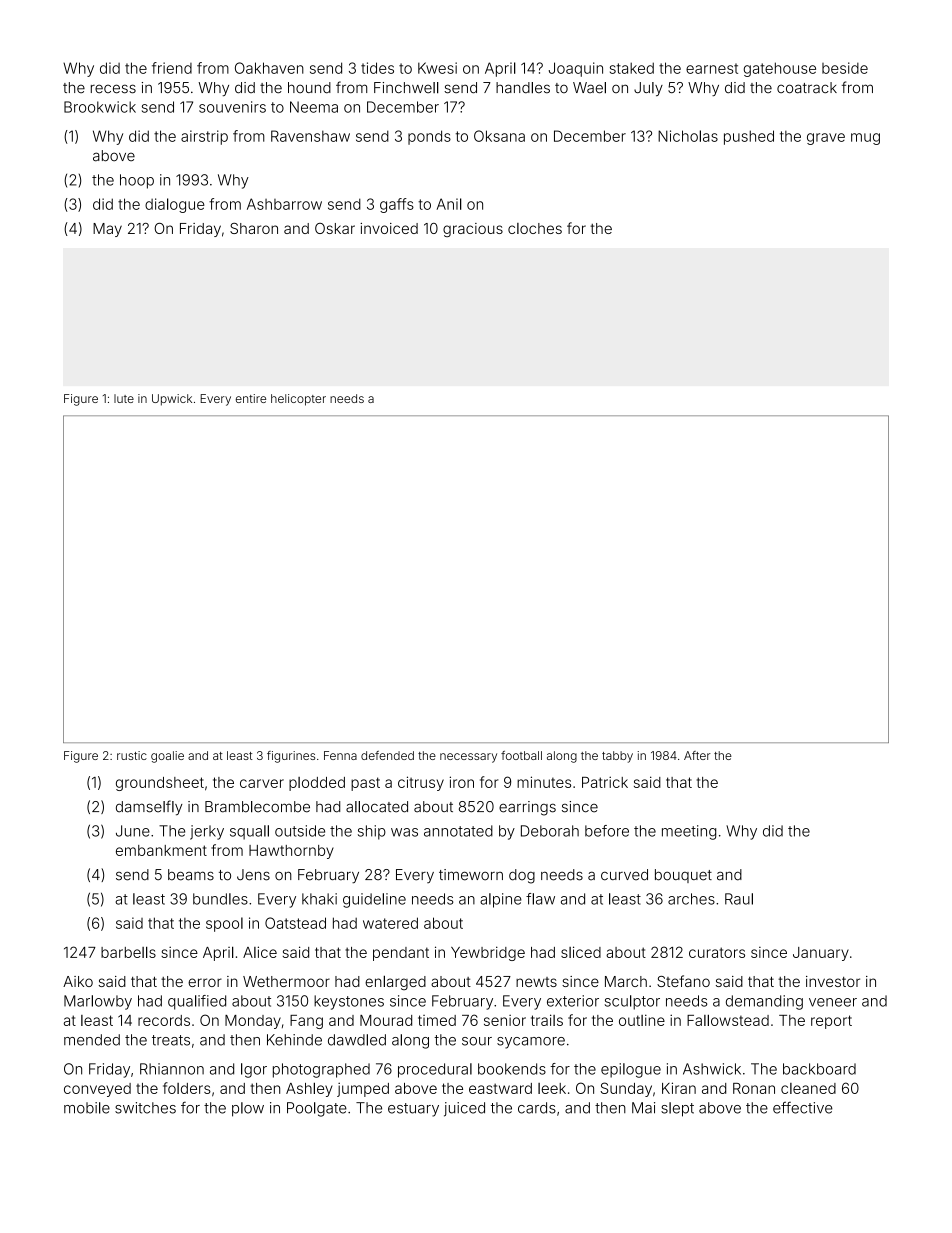  Describe the element at coordinates (537, 1108) in the screenshot. I see `cards` at that location.
